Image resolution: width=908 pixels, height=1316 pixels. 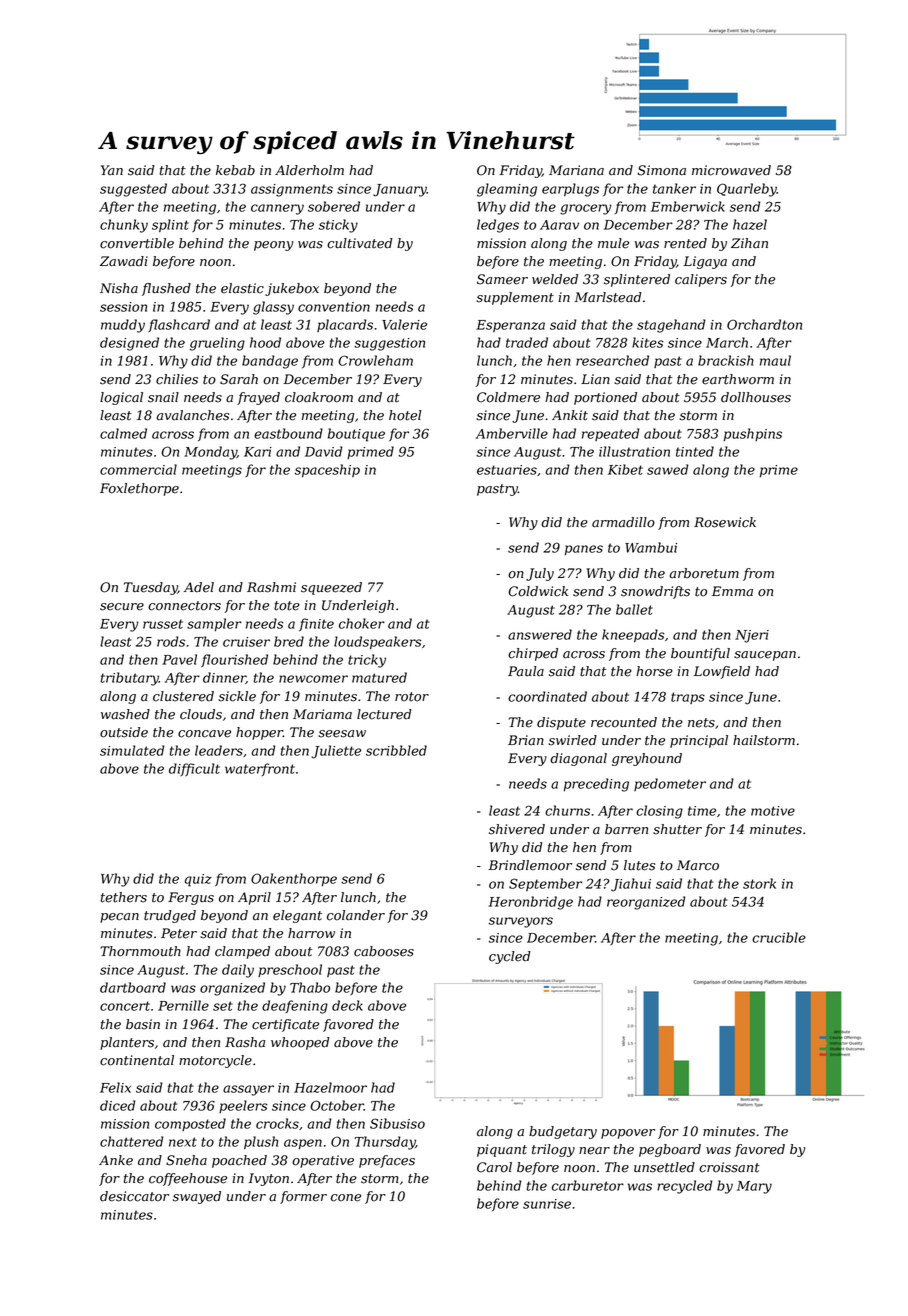 I want to click on welded, so click(x=555, y=279).
